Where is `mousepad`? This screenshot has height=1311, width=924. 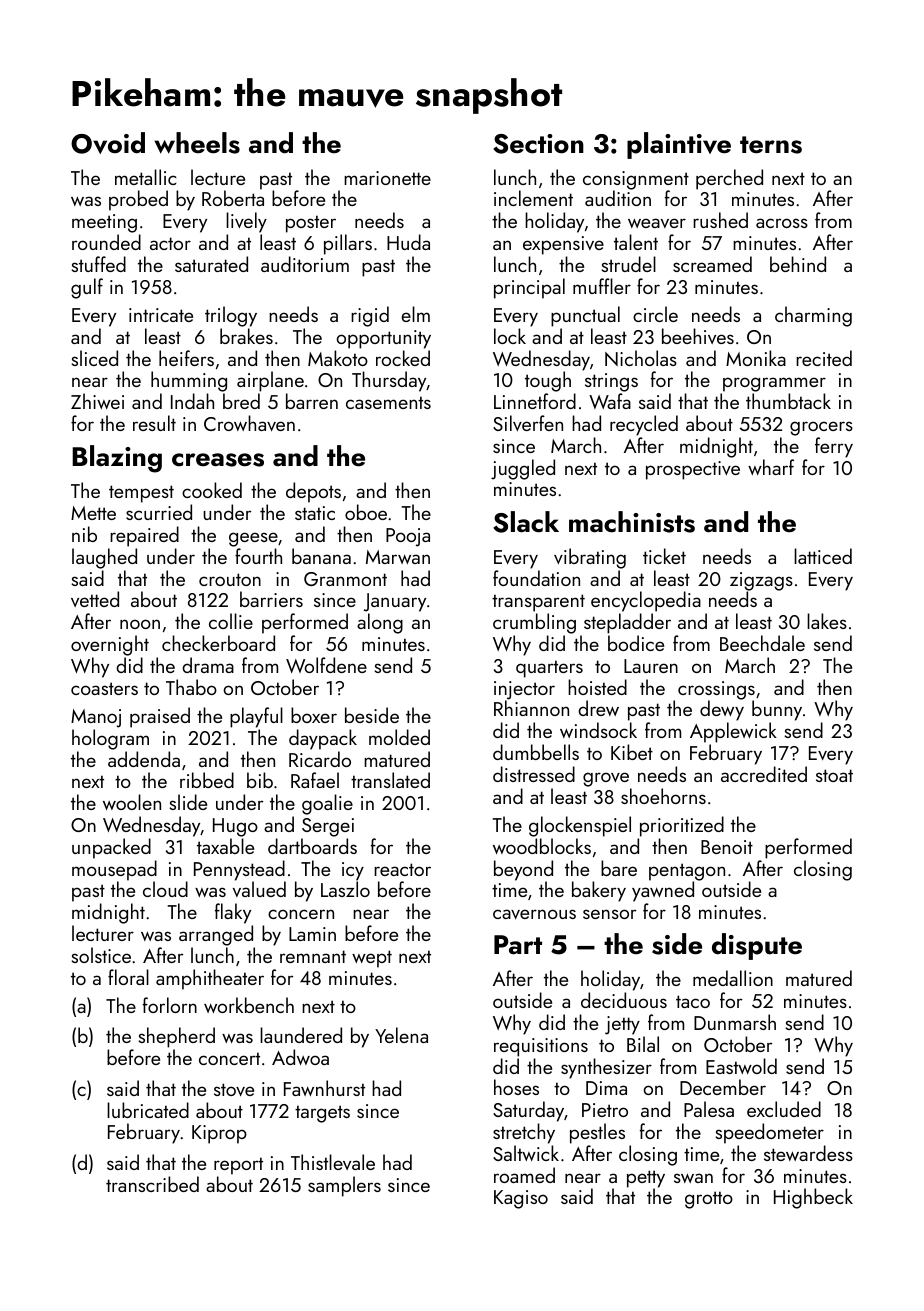 mousepad is located at coordinates (114, 870).
